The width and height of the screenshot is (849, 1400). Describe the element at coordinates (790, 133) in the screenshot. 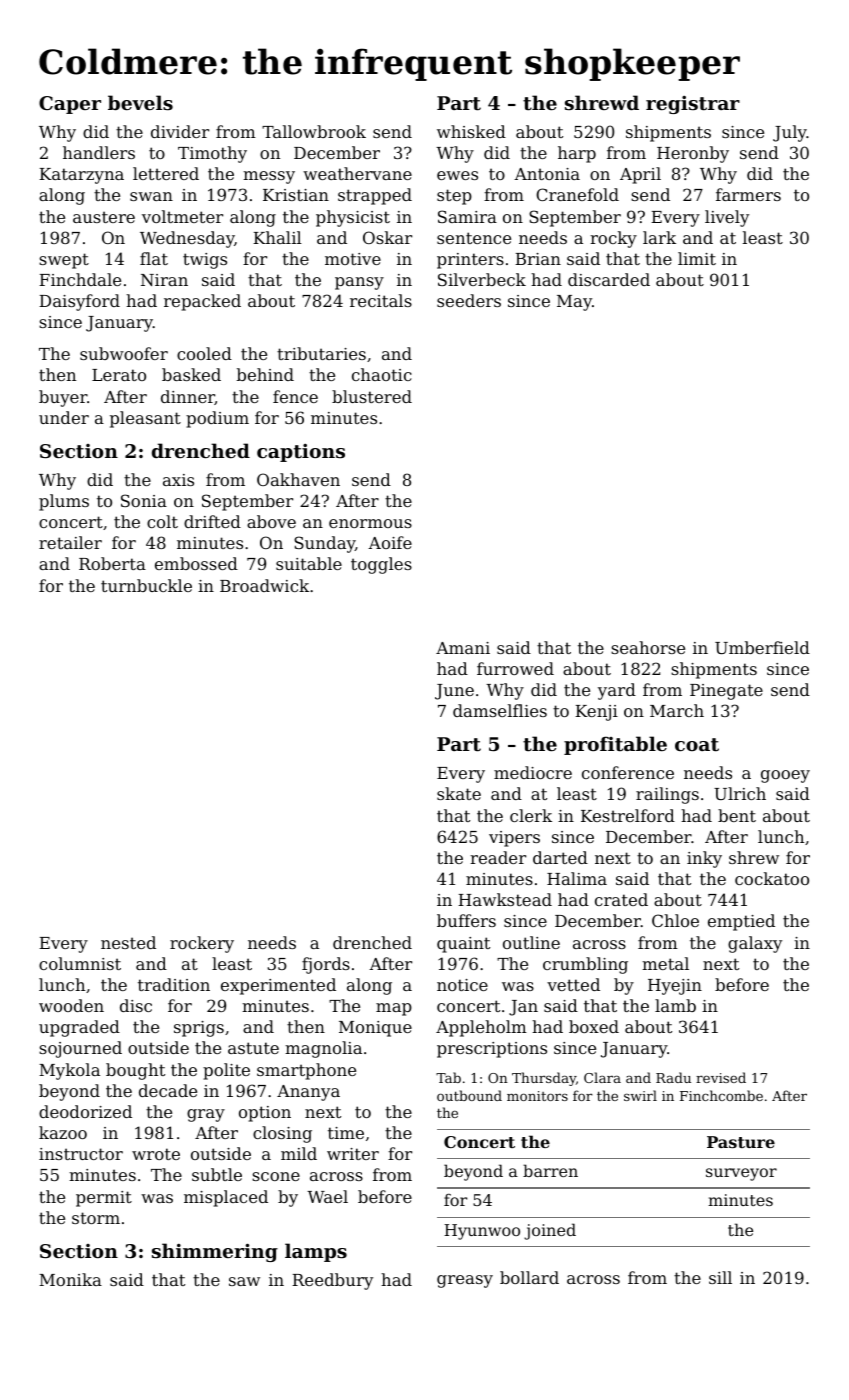

I see `July` at that location.
